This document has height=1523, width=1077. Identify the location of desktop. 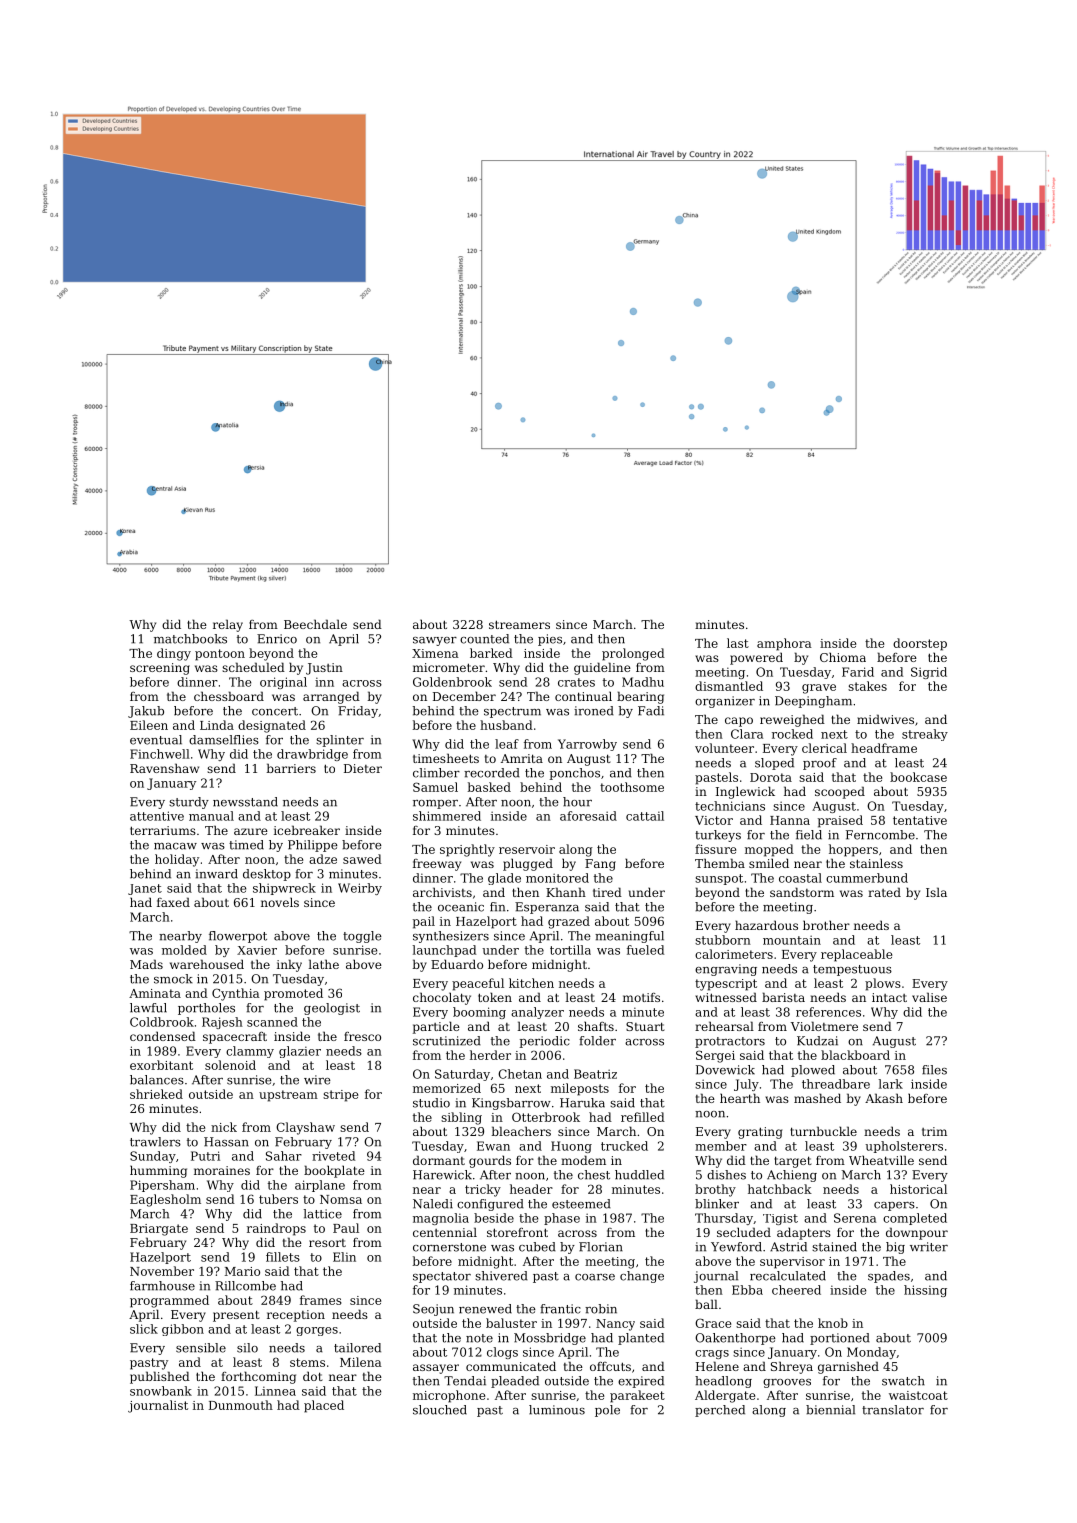
(267, 875).
